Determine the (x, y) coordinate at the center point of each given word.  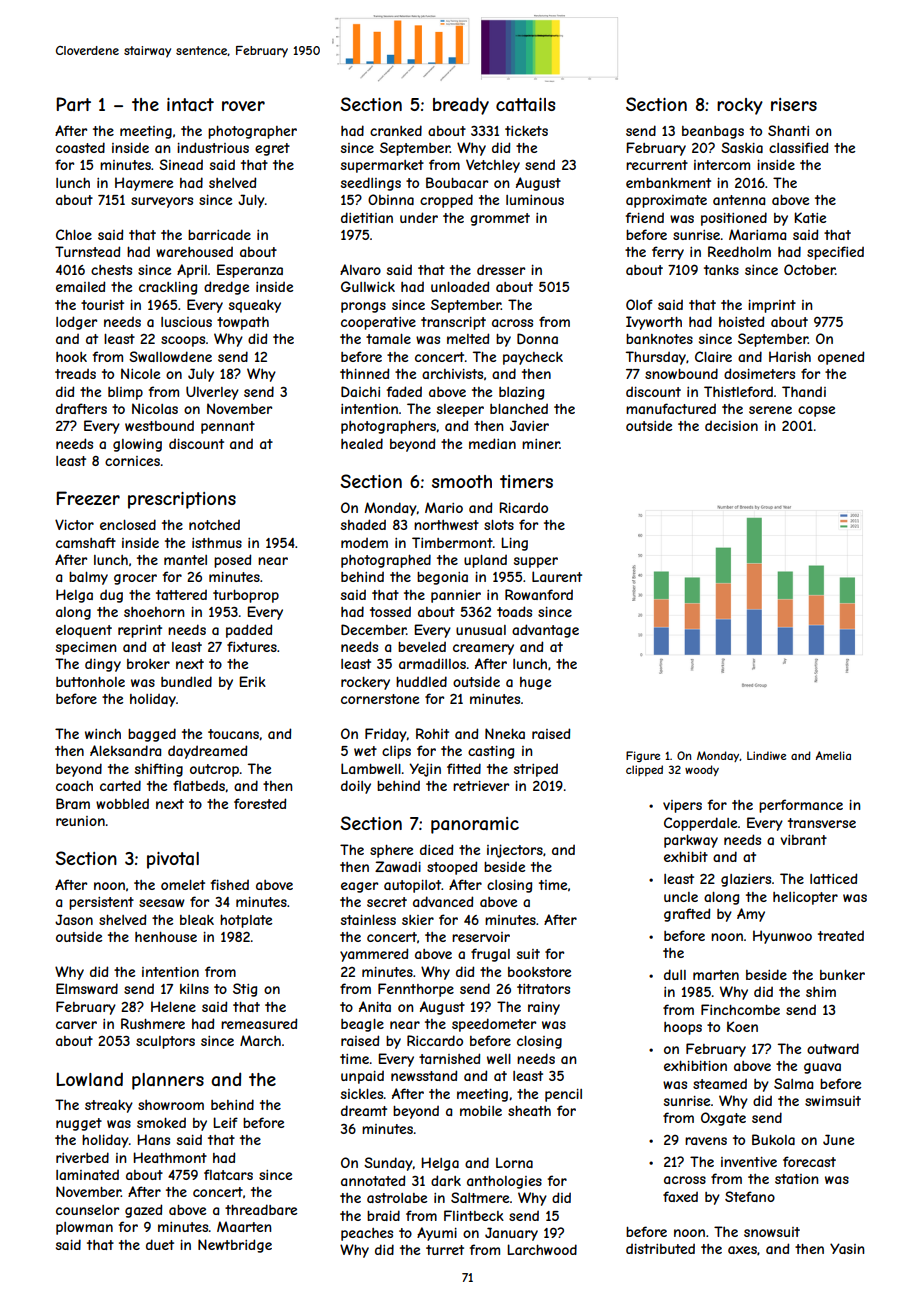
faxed (680, 1196)
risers (794, 104)
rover (243, 106)
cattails (525, 105)
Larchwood (542, 1249)
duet (160, 1244)
